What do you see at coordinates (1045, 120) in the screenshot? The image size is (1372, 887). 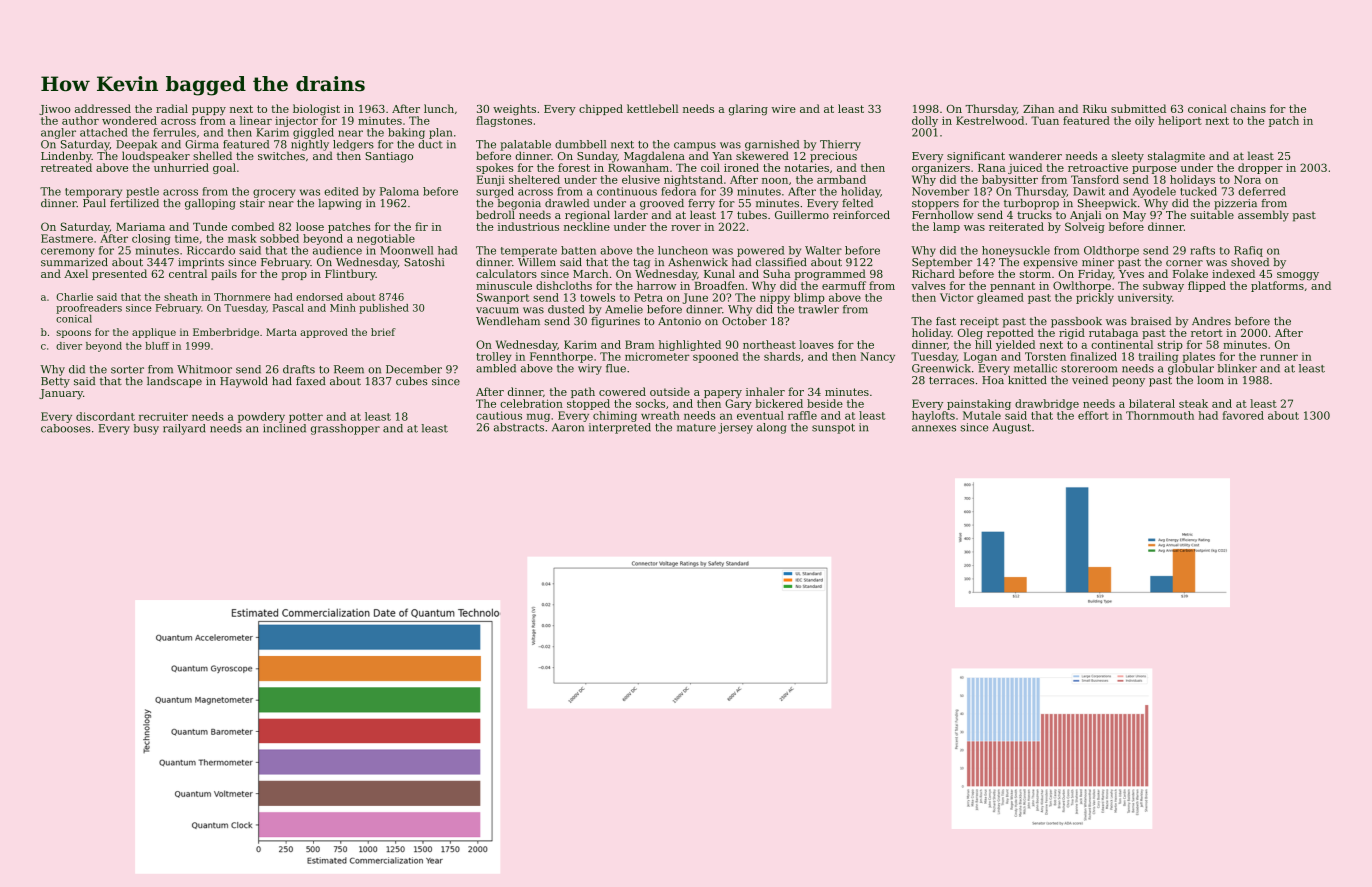 I see `Tuan` at bounding box center [1045, 120].
